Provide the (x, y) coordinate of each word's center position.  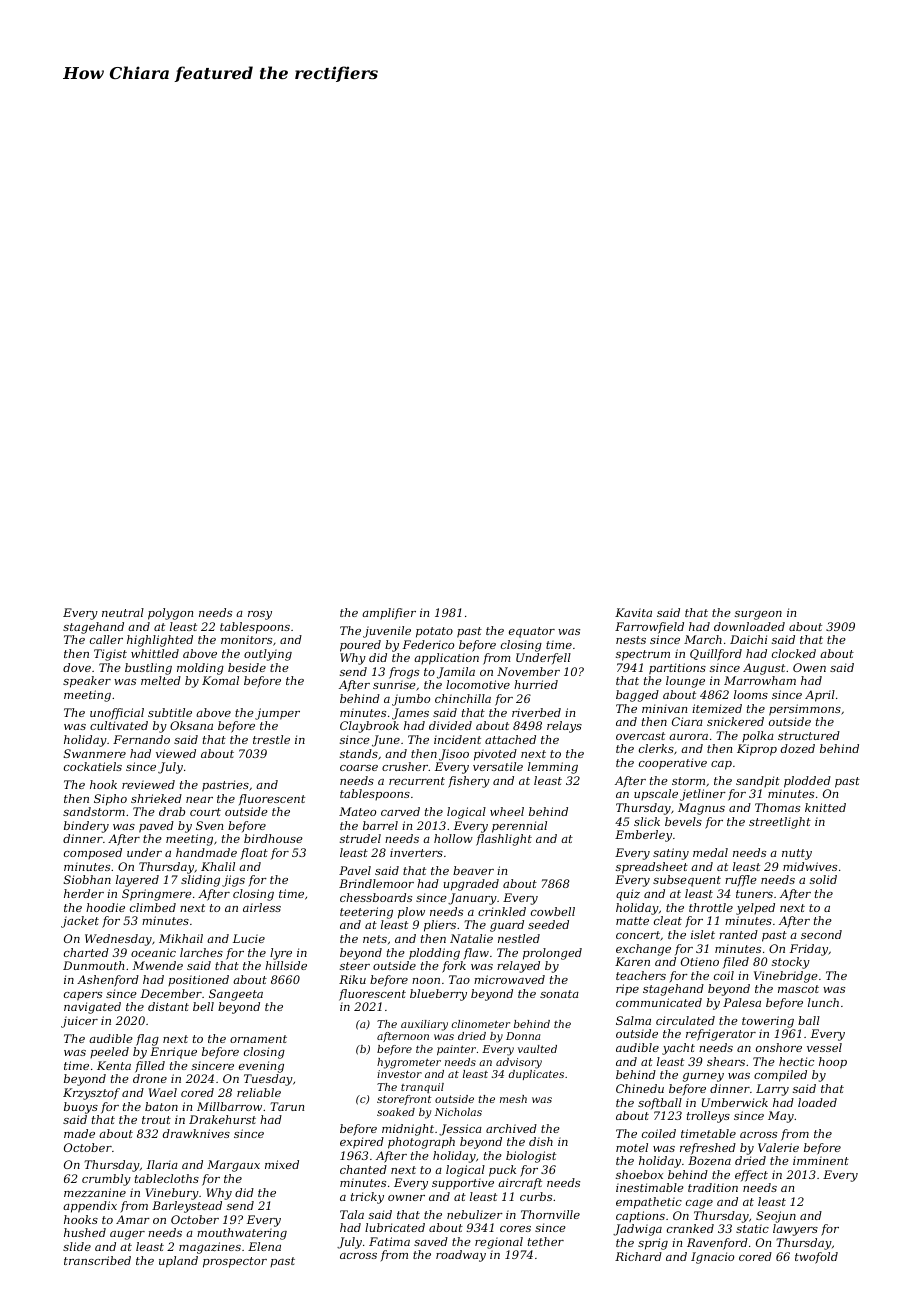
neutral (123, 612)
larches (201, 952)
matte (632, 921)
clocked (794, 653)
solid (823, 879)
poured (360, 646)
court (205, 812)
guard (507, 926)
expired (362, 1143)
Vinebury (172, 1194)
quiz (628, 895)
